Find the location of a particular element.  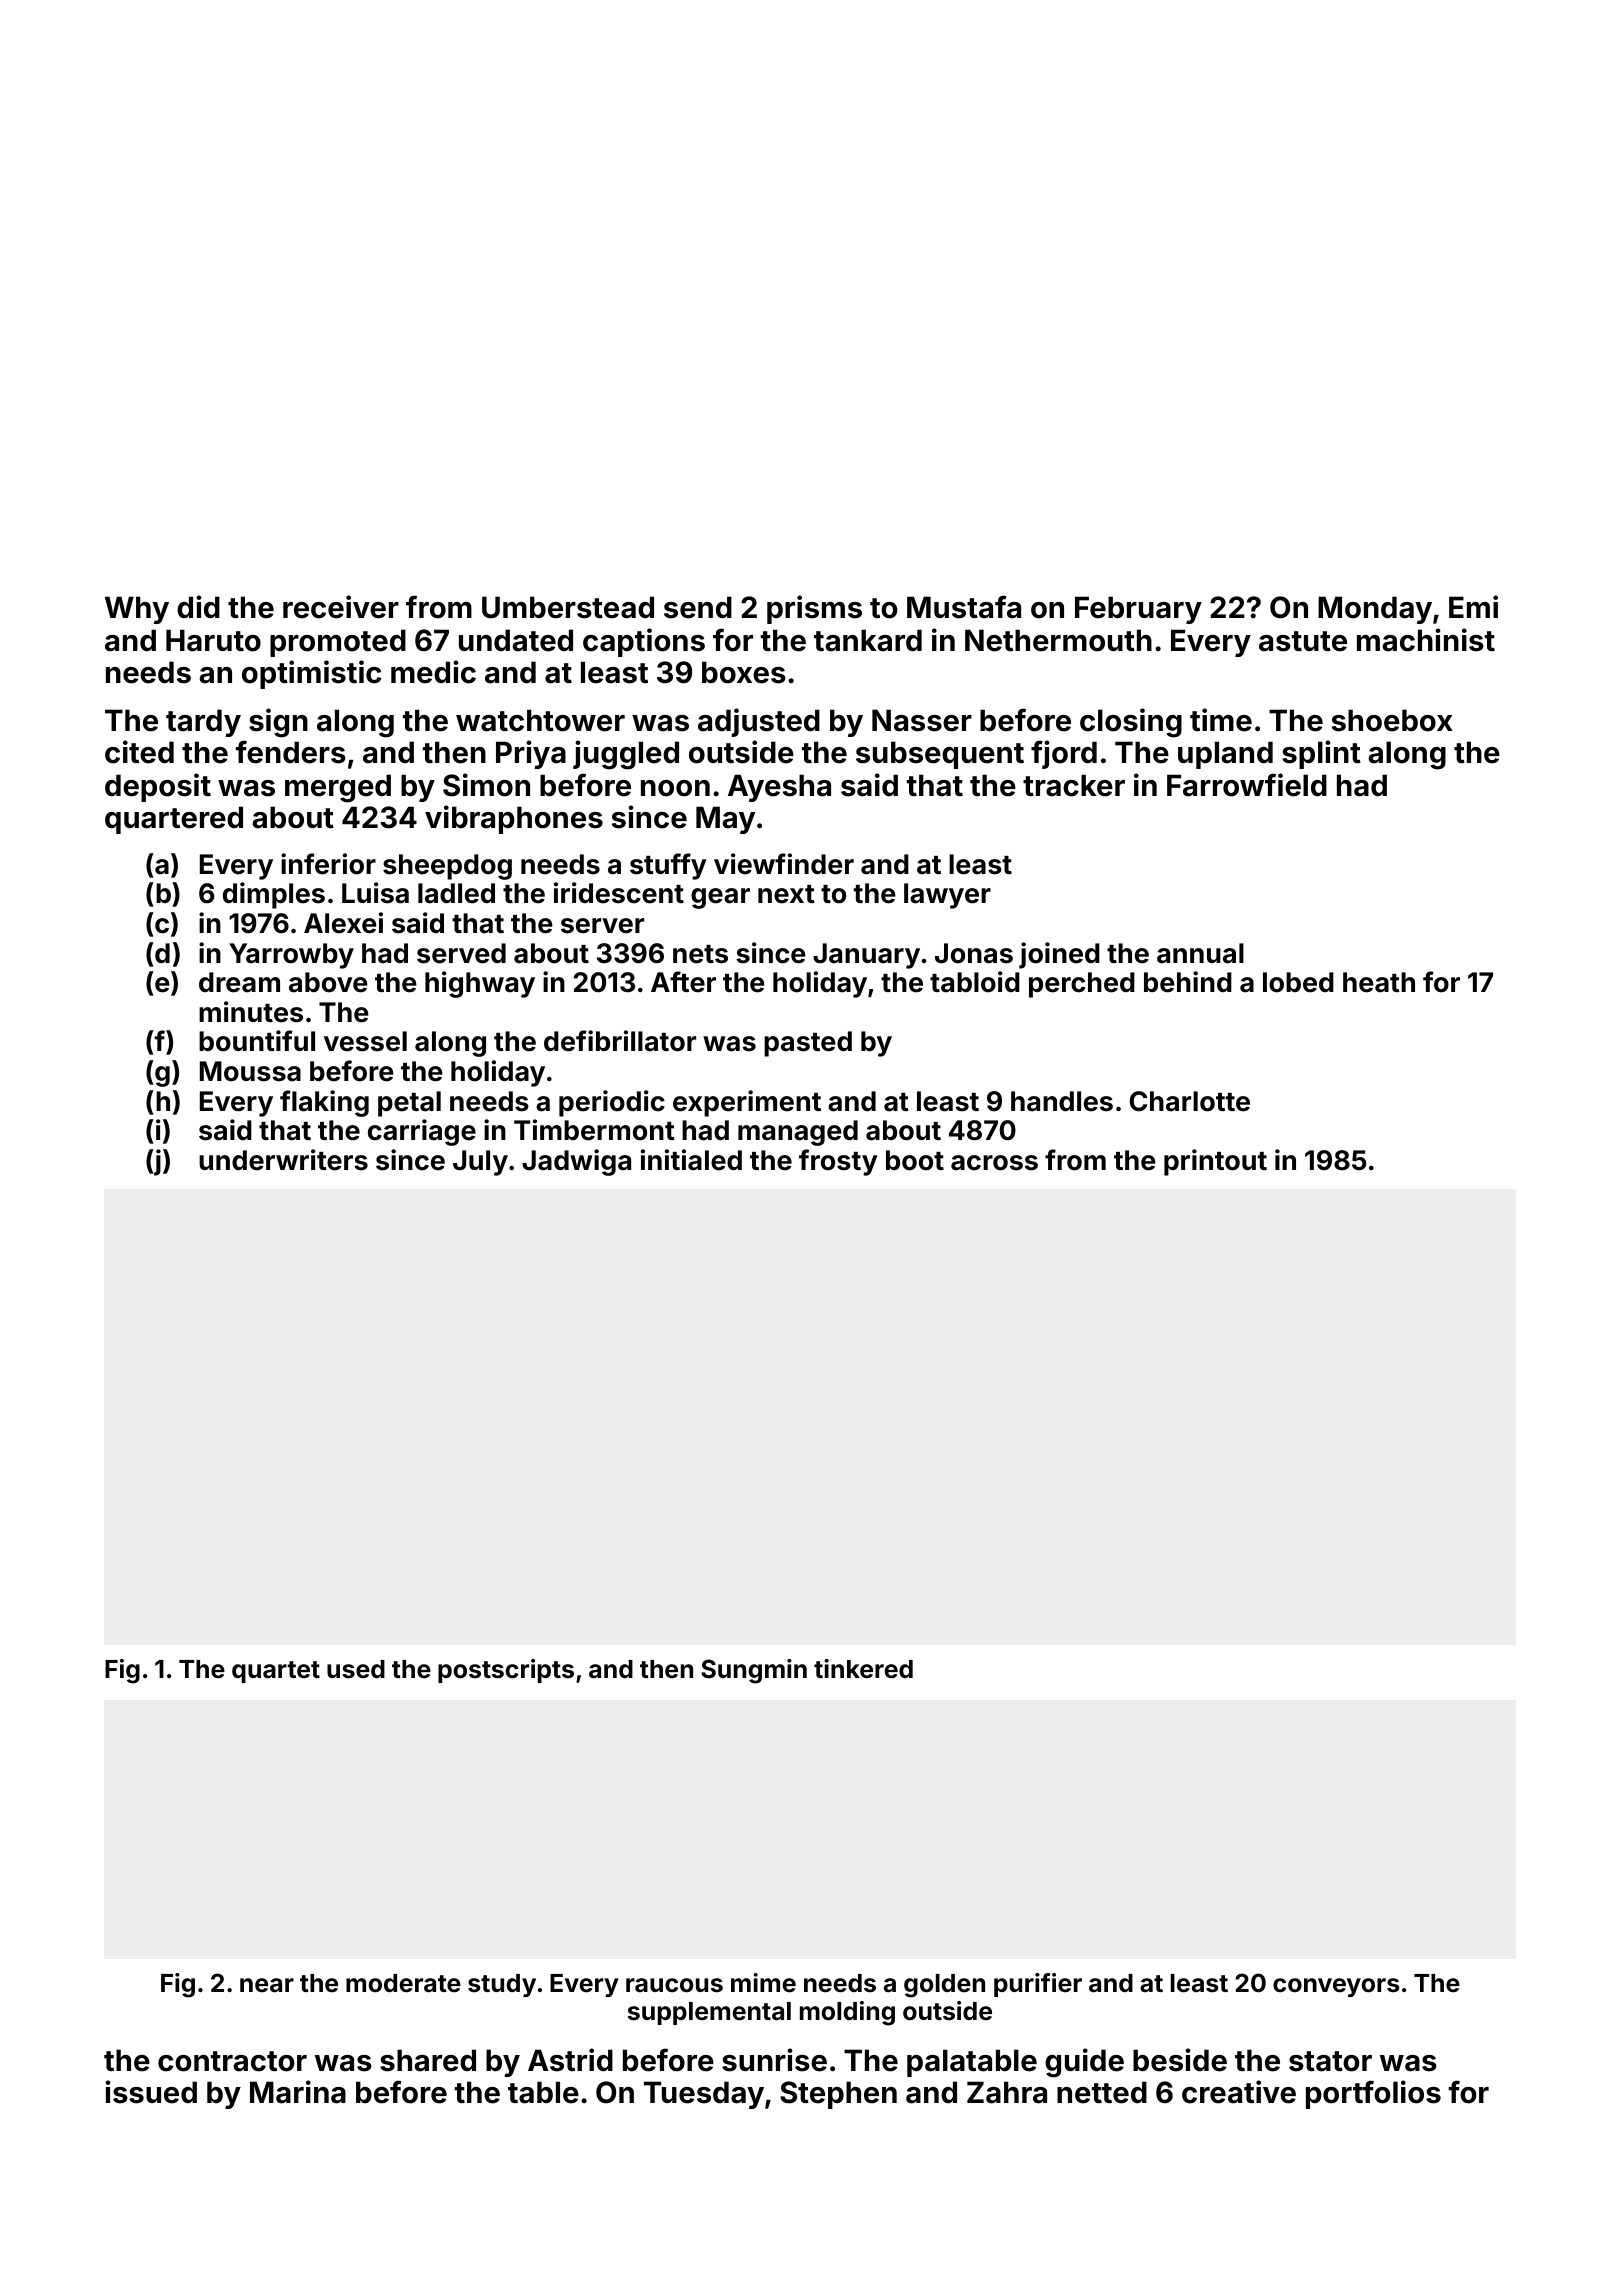

conveyors is located at coordinates (1336, 1987).
